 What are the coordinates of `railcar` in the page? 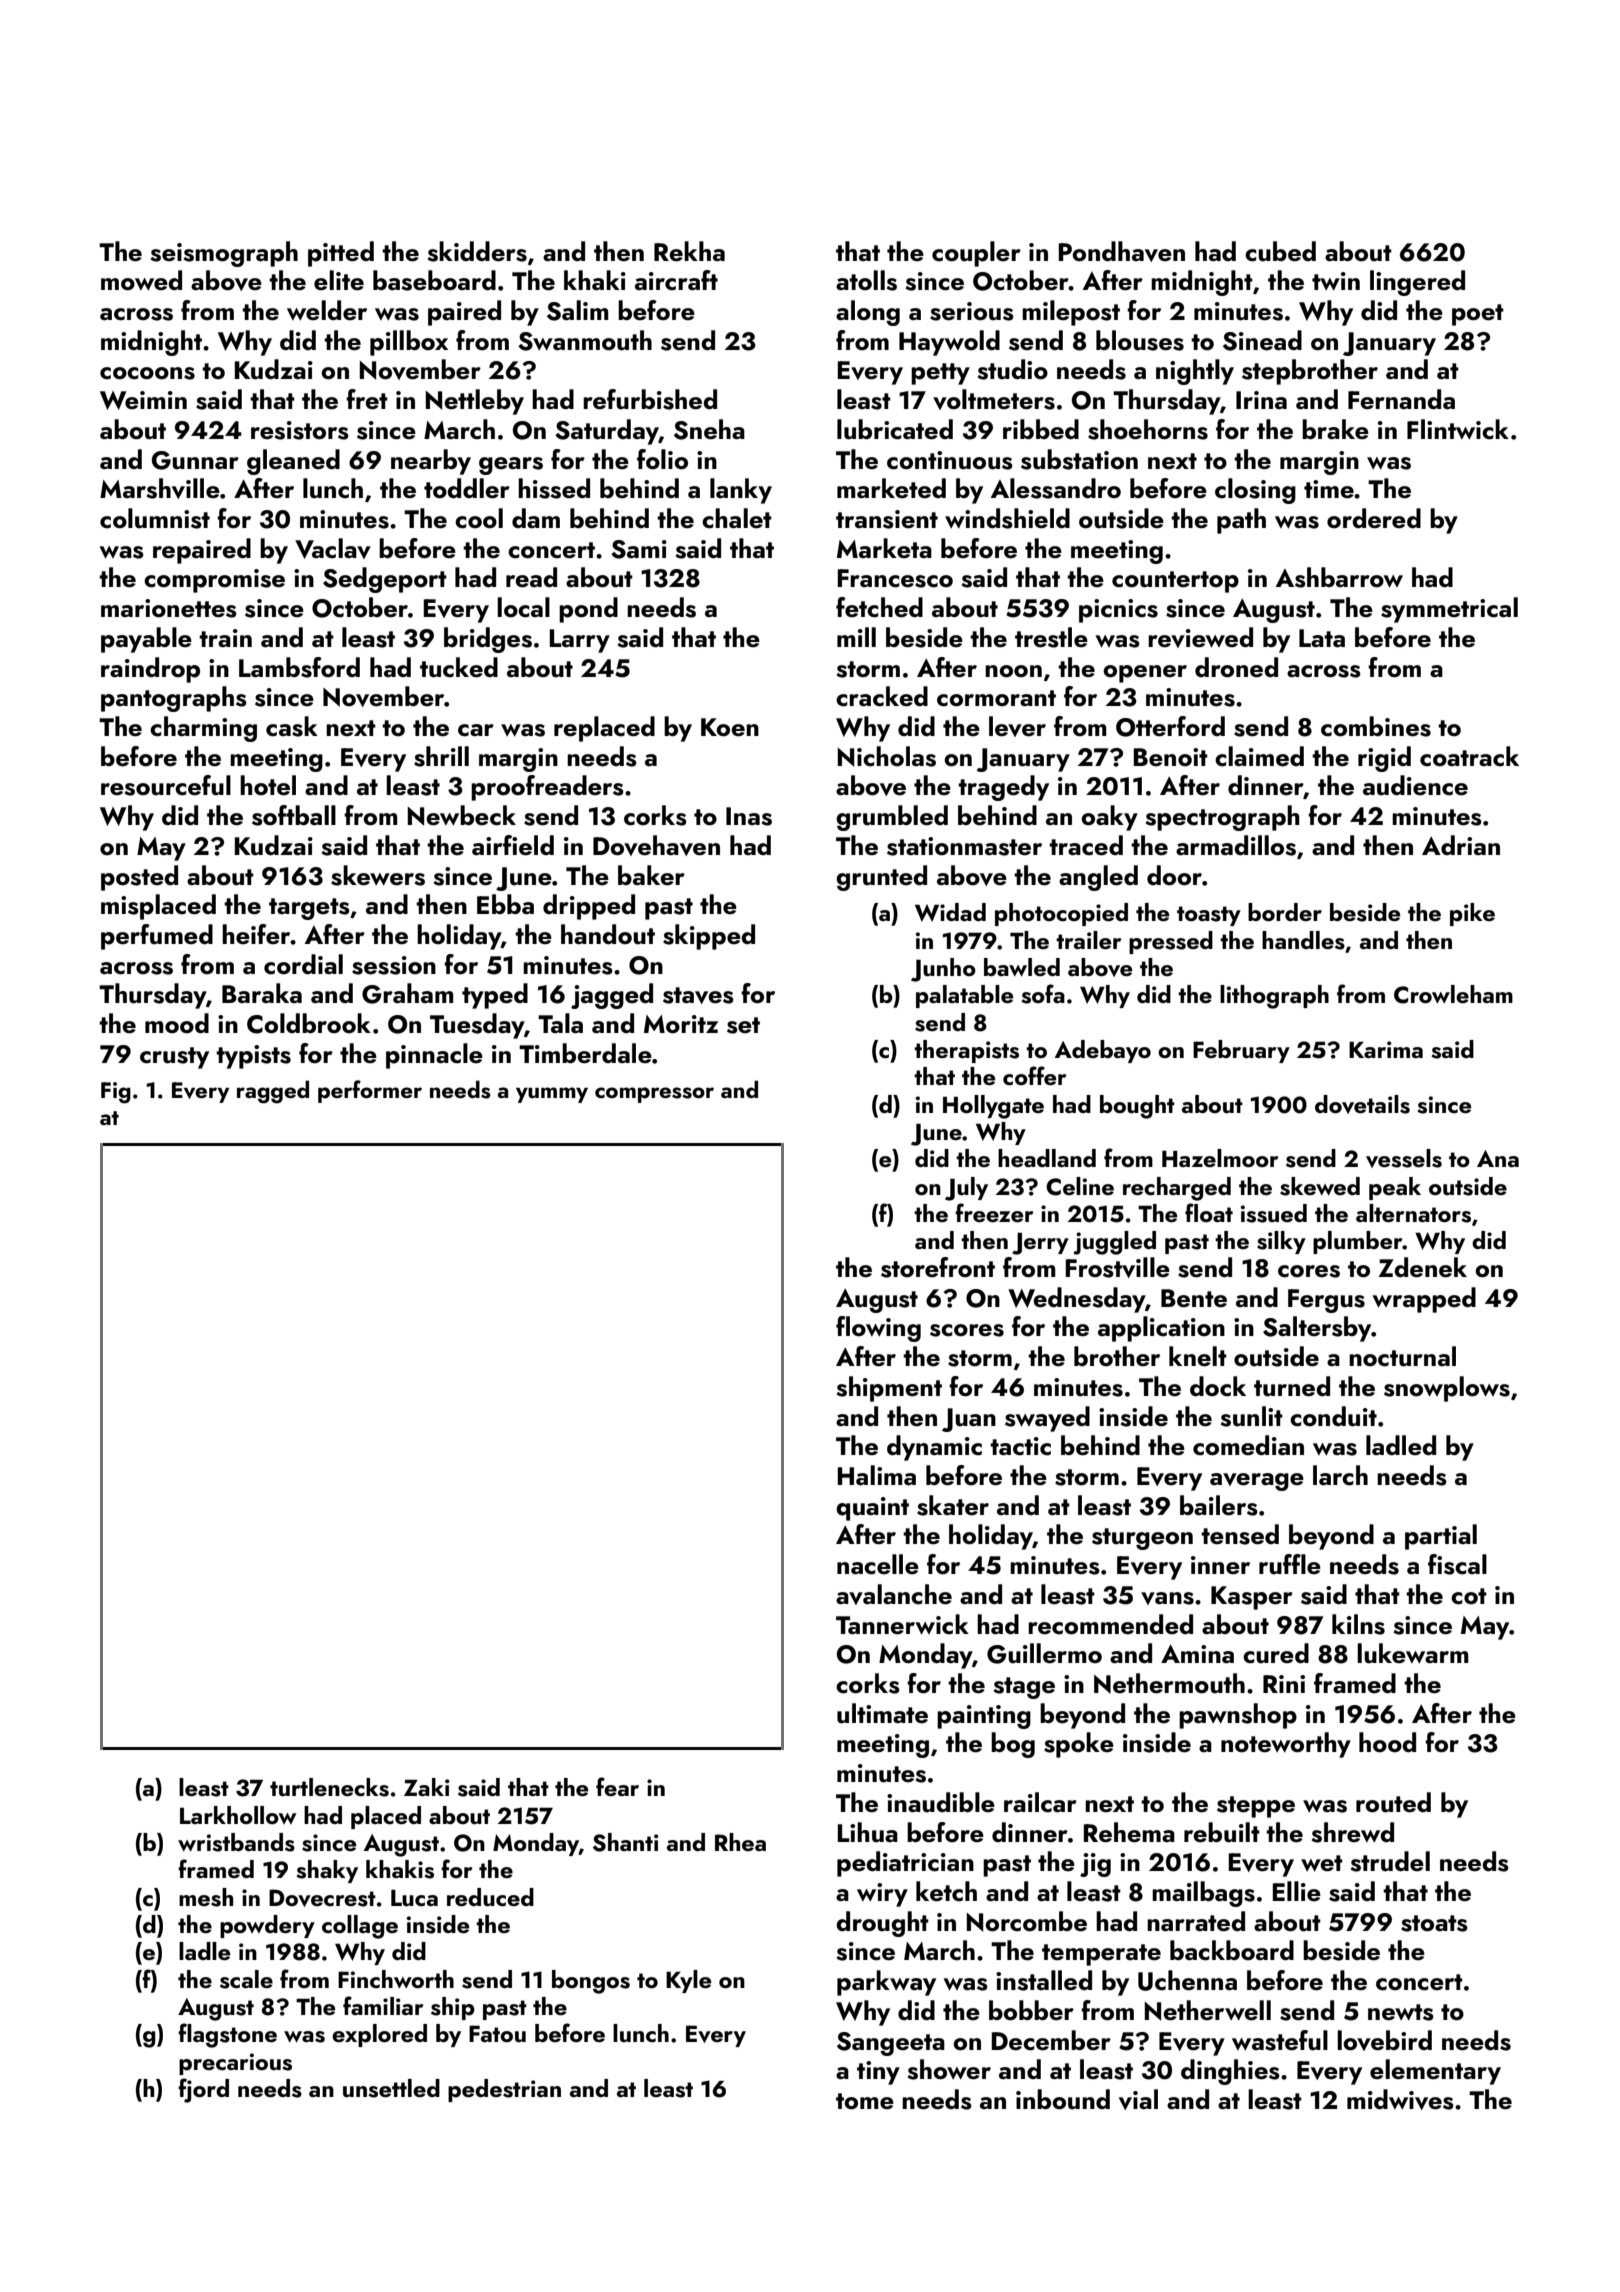 It's located at (1040, 1802).
